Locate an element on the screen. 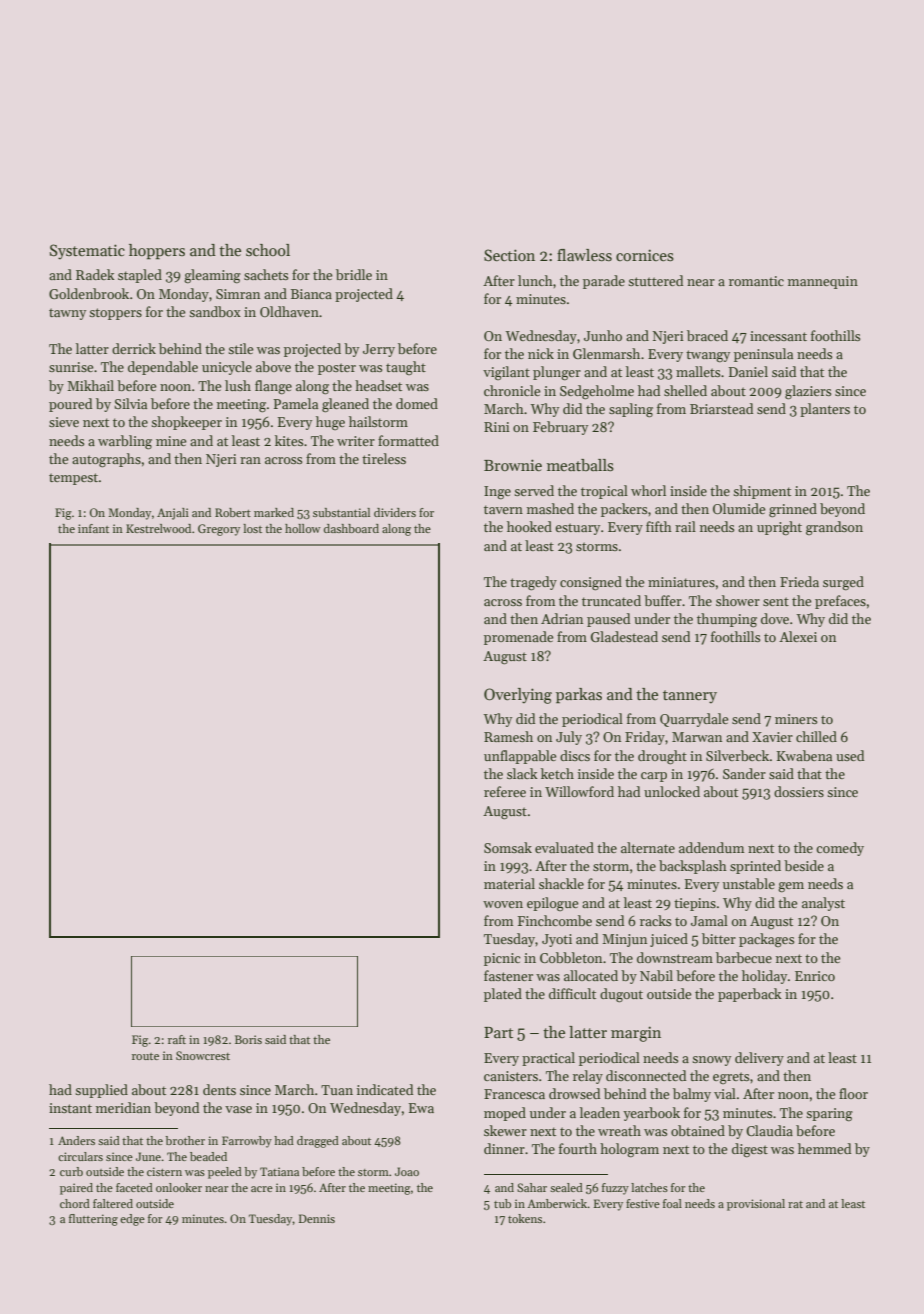 This screenshot has height=1314, width=924. tragedy is located at coordinates (533, 583).
